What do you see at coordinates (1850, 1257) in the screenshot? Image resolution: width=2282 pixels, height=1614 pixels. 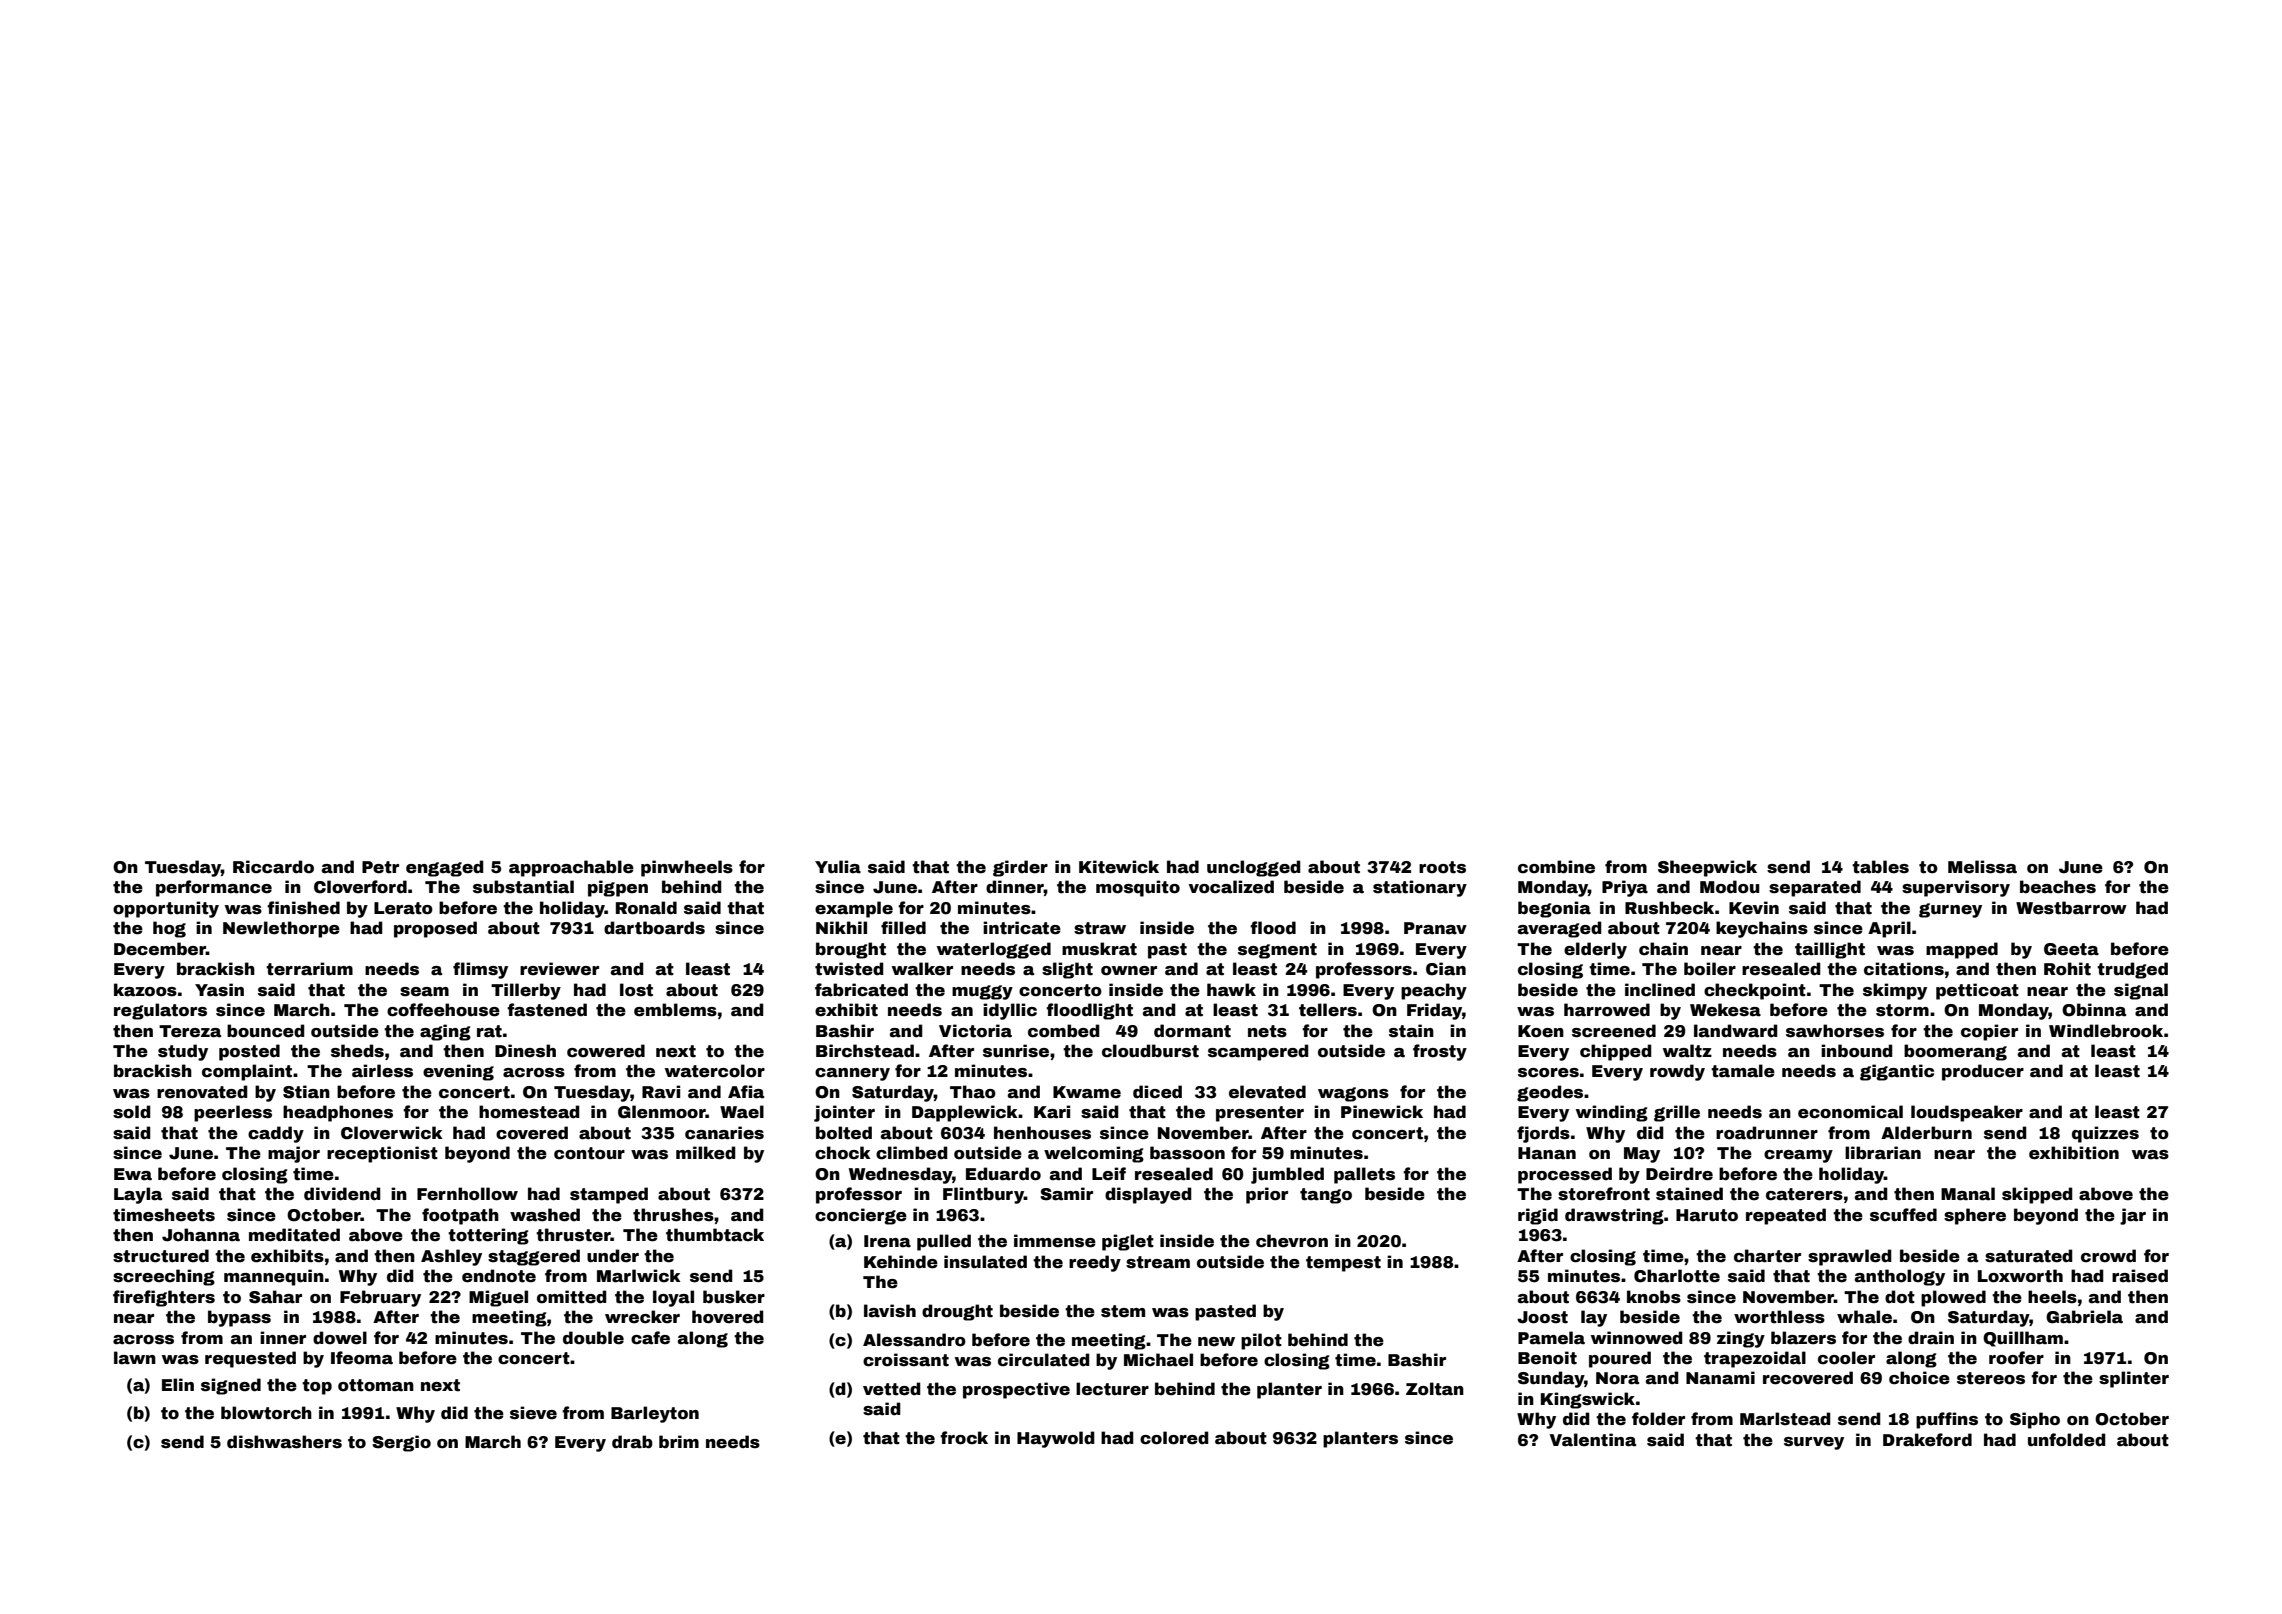 I see `sprawled` at bounding box center [1850, 1257].
